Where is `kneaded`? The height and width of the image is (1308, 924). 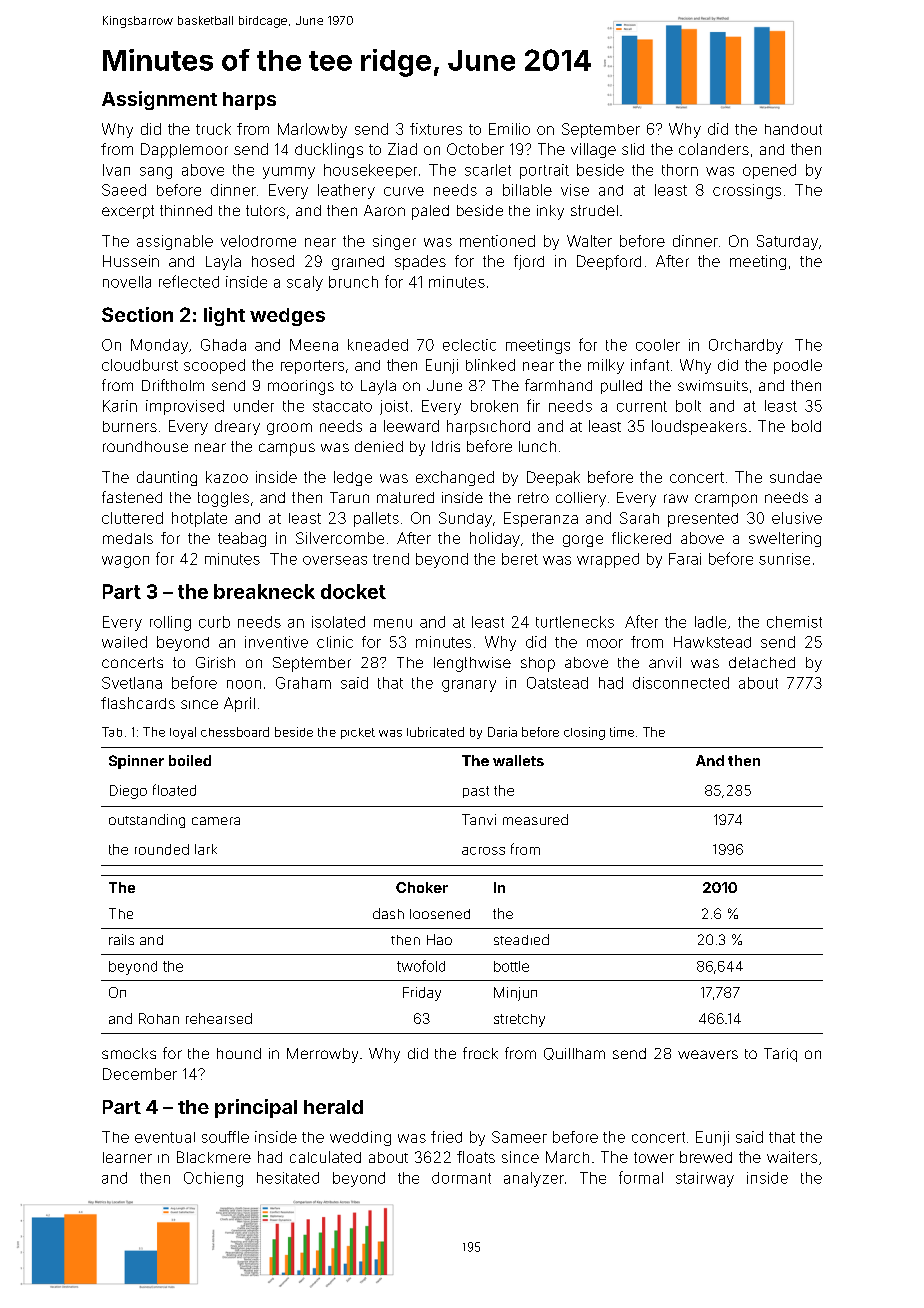
kneaded is located at coordinates (378, 345).
